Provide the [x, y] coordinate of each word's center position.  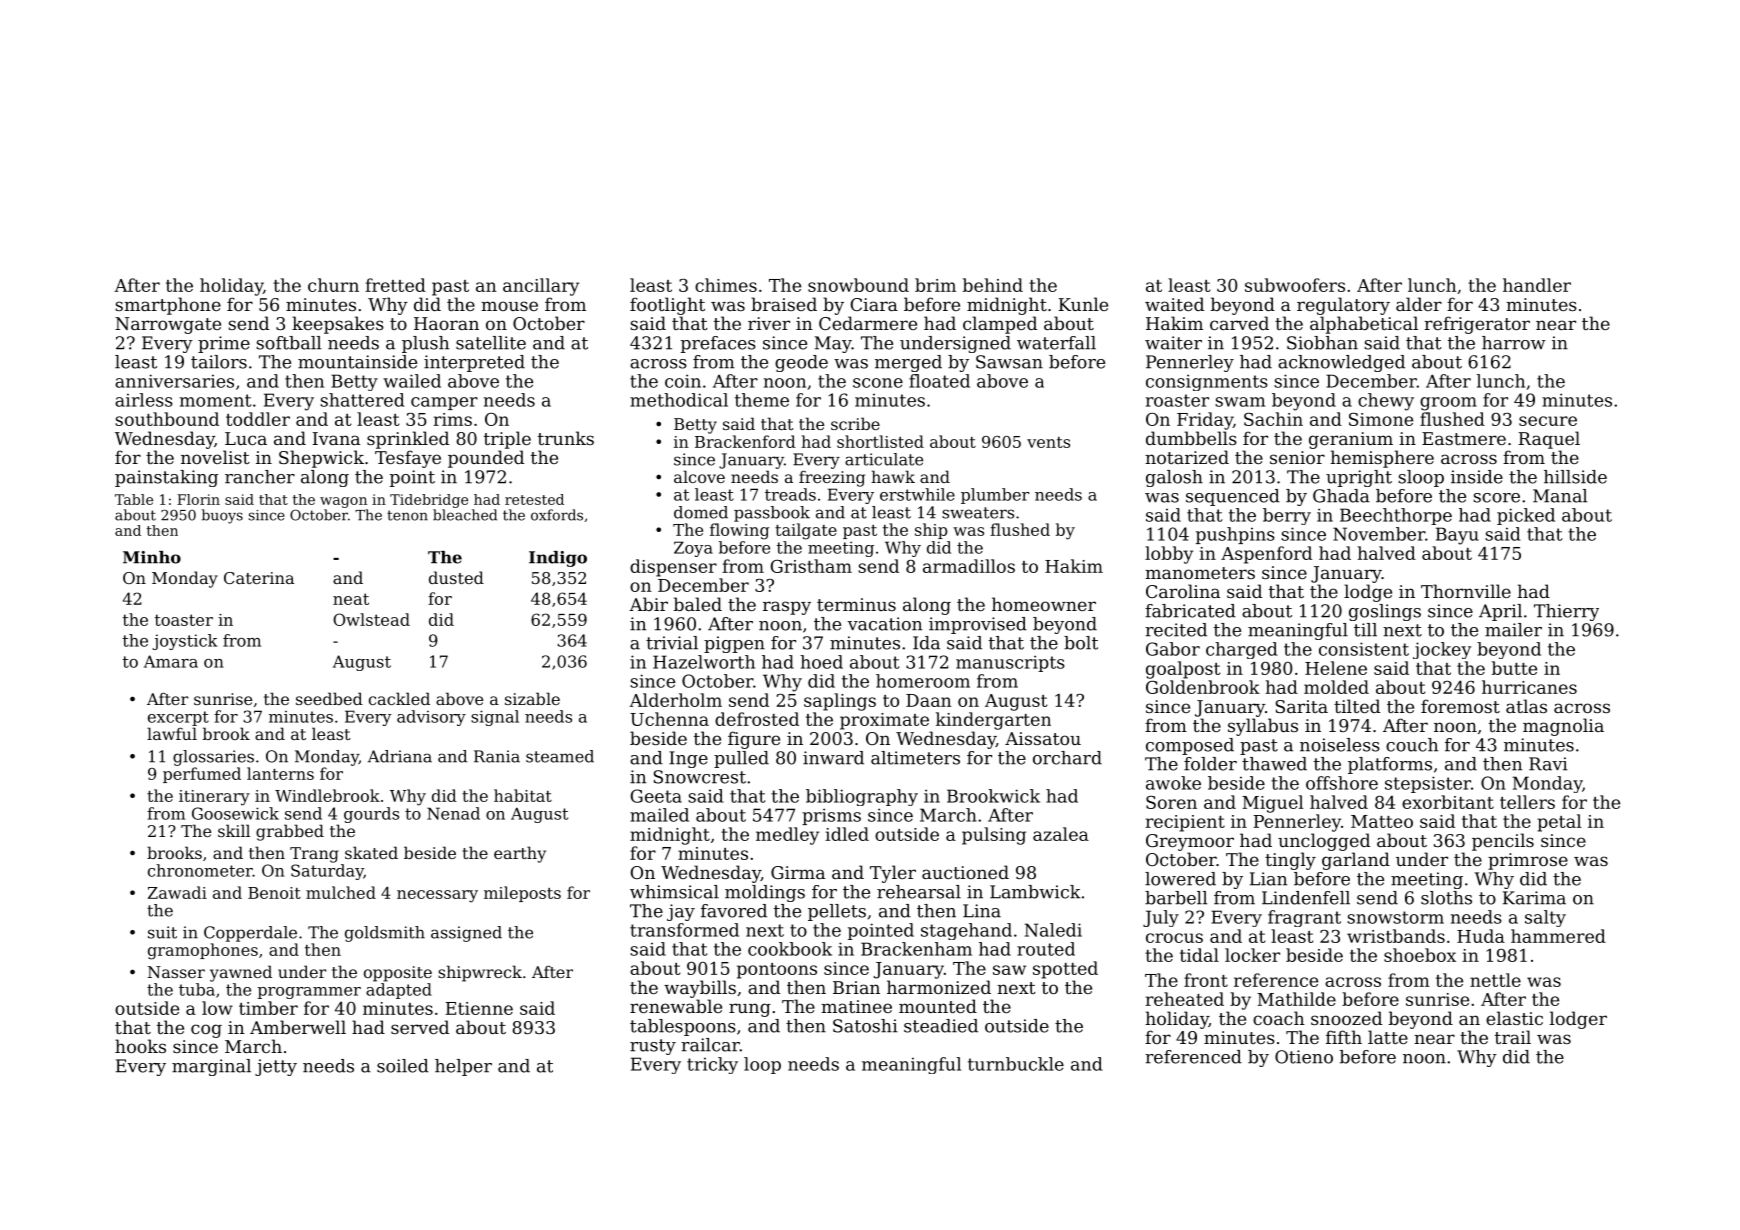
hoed [821, 662]
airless [144, 400]
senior [1297, 457]
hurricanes [1529, 687]
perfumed [202, 775]
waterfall [1056, 343]
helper [463, 1067]
